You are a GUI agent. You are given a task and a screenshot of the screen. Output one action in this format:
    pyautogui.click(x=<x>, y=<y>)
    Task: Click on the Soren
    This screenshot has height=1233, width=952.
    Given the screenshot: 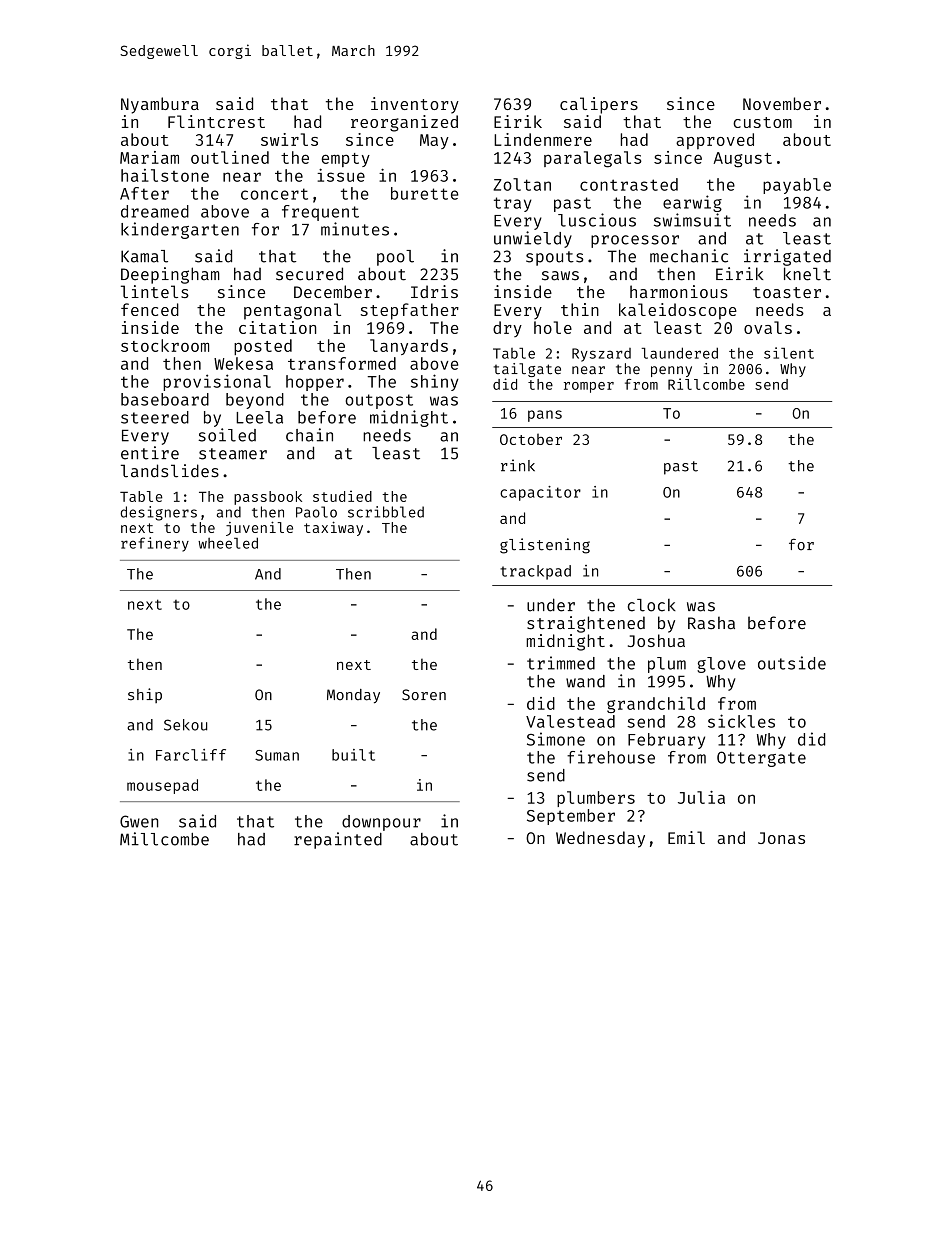 What is the action you would take?
    pyautogui.click(x=424, y=695)
